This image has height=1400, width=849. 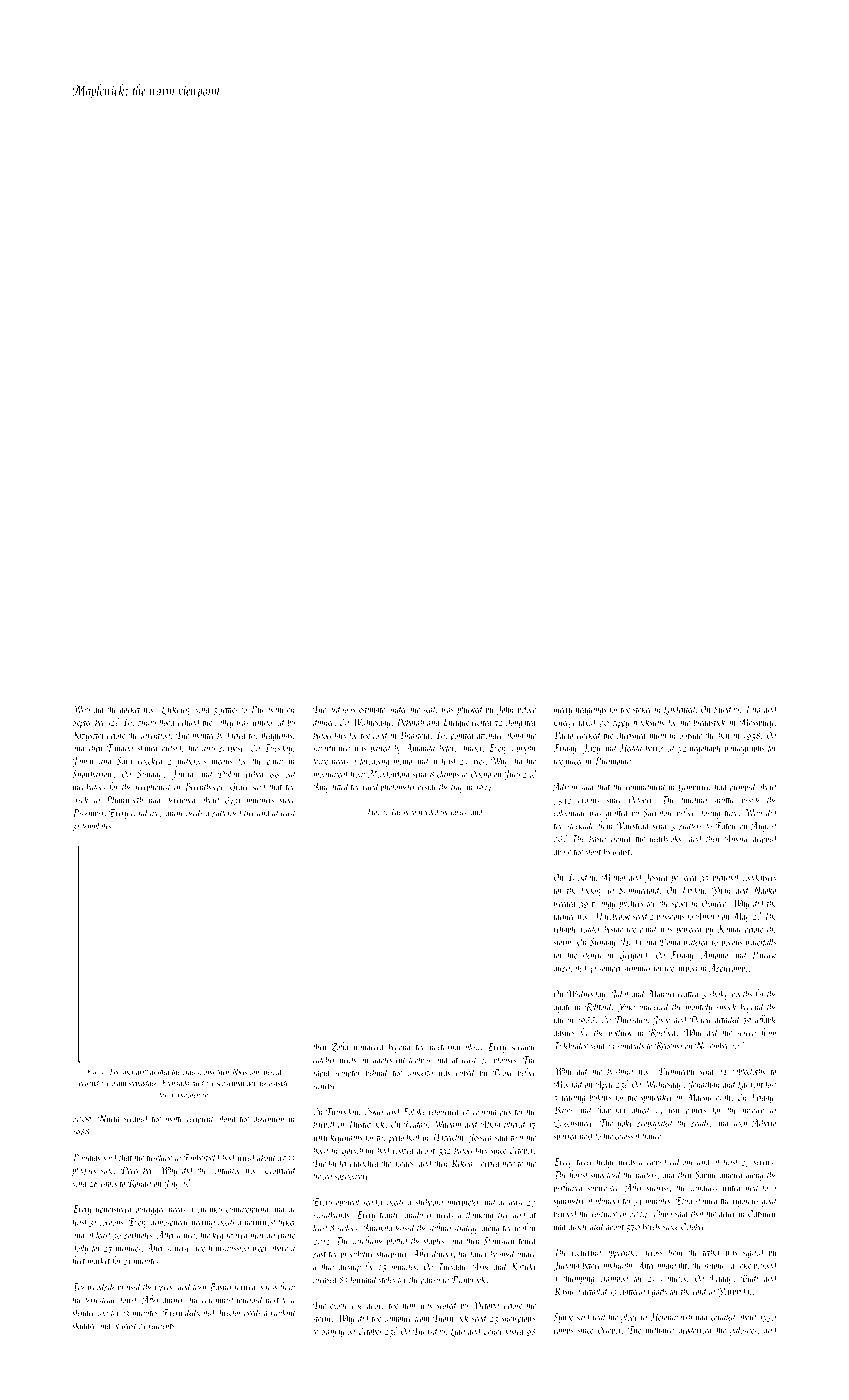 I want to click on scraped, so click(x=136, y=1119).
